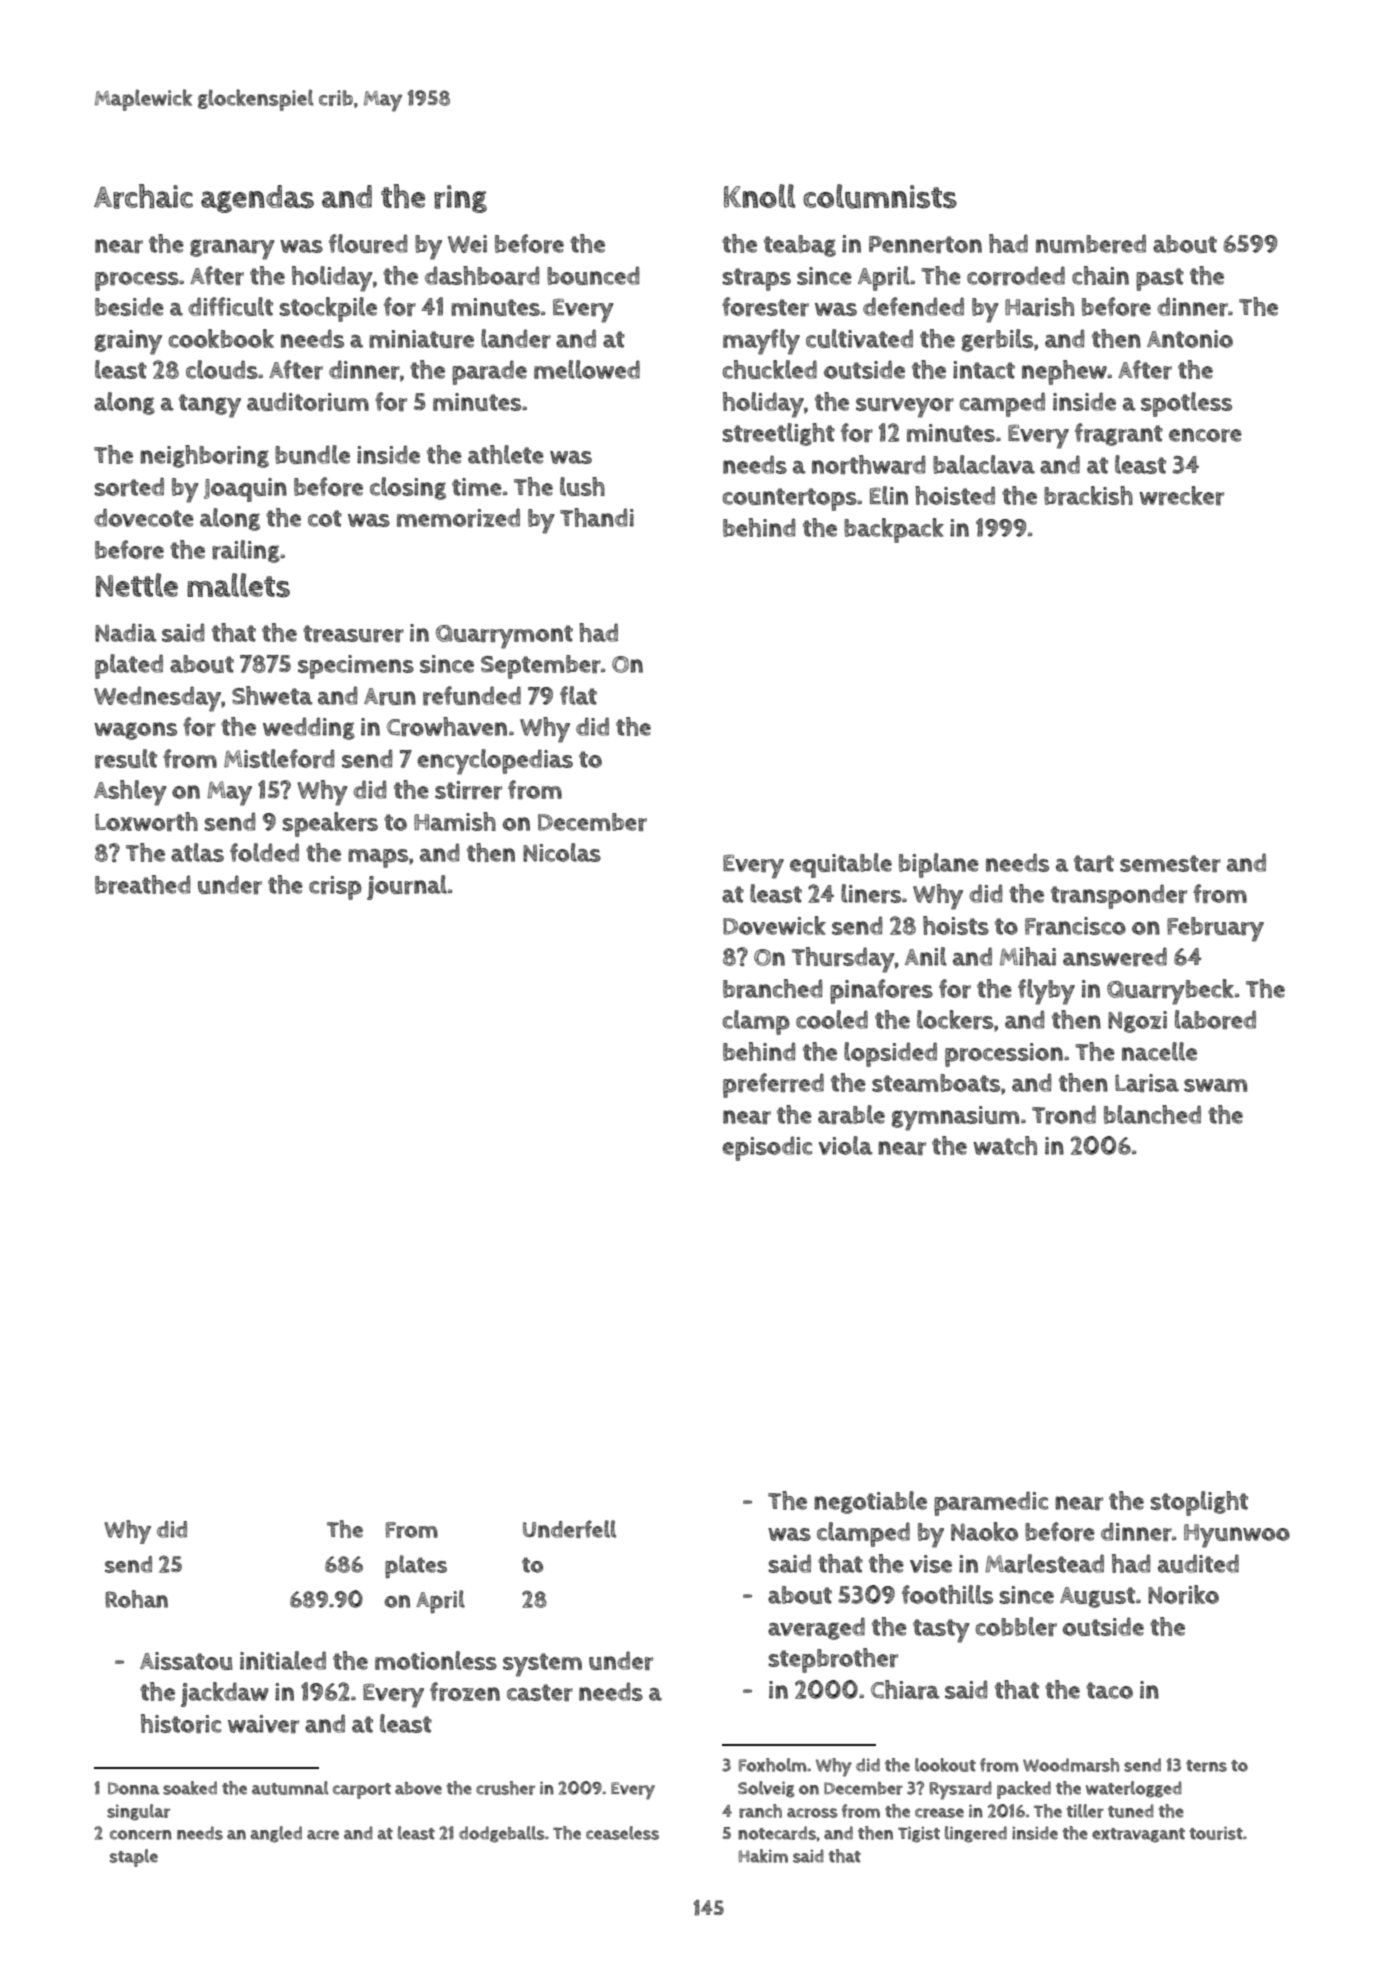 The height and width of the screenshot is (1969, 1386). What do you see at coordinates (763, 1856) in the screenshot?
I see `Hakim` at bounding box center [763, 1856].
